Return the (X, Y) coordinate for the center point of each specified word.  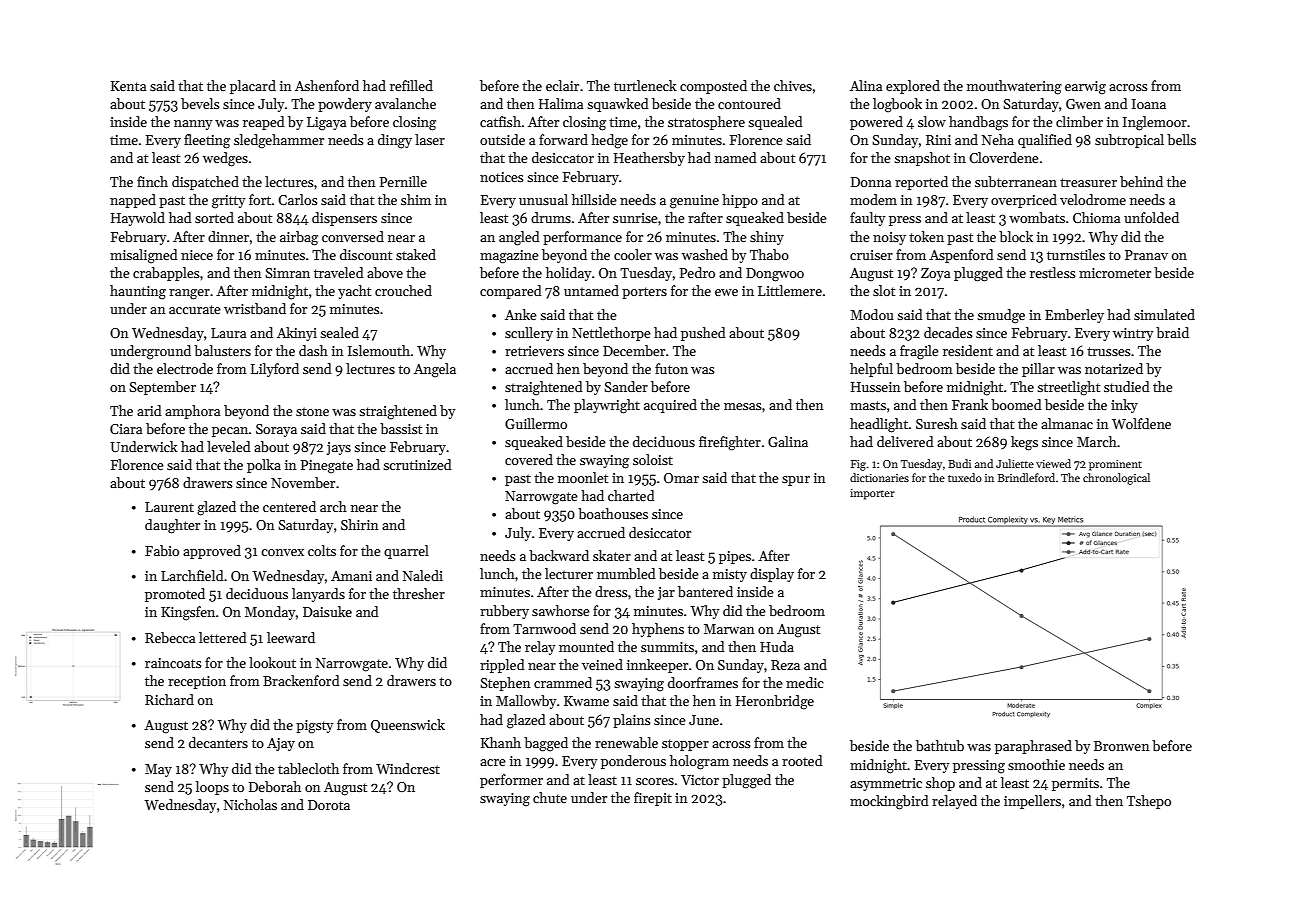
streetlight (1068, 388)
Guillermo (536, 423)
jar (666, 593)
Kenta (128, 86)
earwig (1085, 88)
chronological (1116, 479)
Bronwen (1121, 746)
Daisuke (327, 611)
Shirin (359, 524)
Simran (287, 273)
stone (312, 411)
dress (611, 591)
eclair (562, 85)
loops (212, 788)
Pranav (1146, 255)
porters (644, 293)
